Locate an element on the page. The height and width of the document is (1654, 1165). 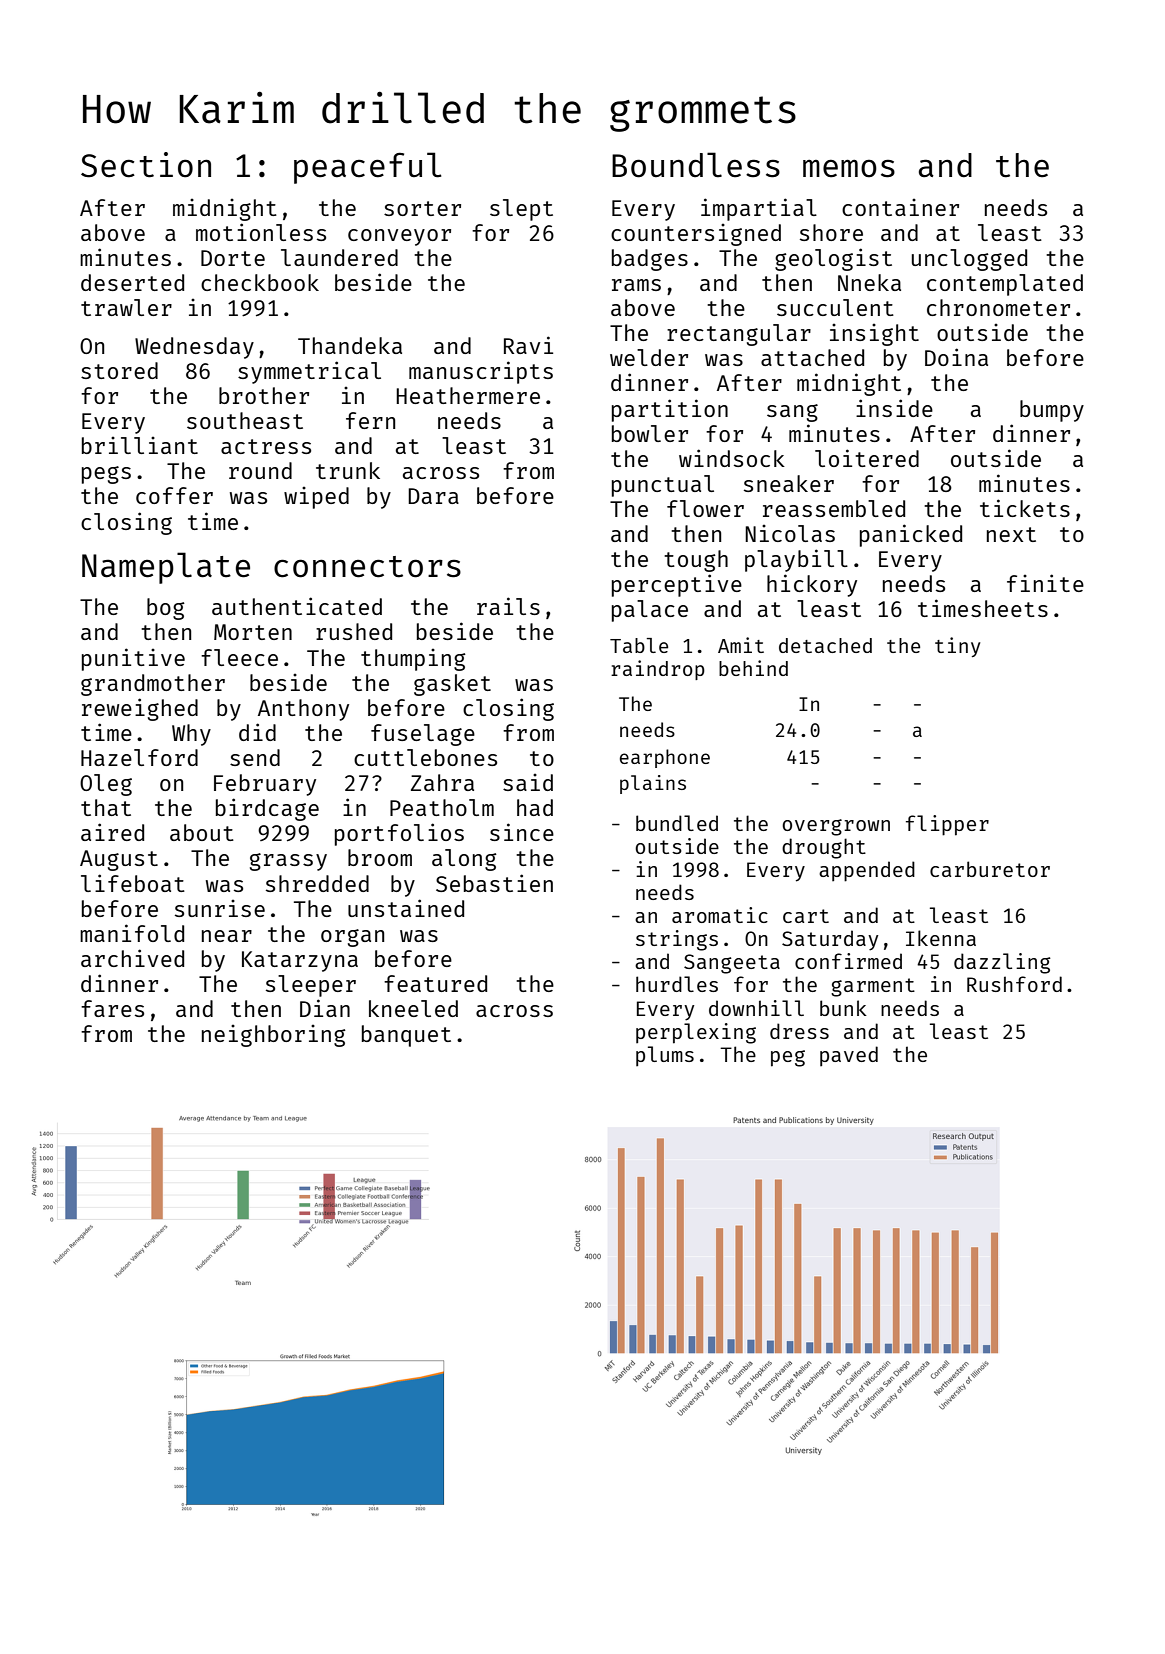
since is located at coordinates (522, 832).
